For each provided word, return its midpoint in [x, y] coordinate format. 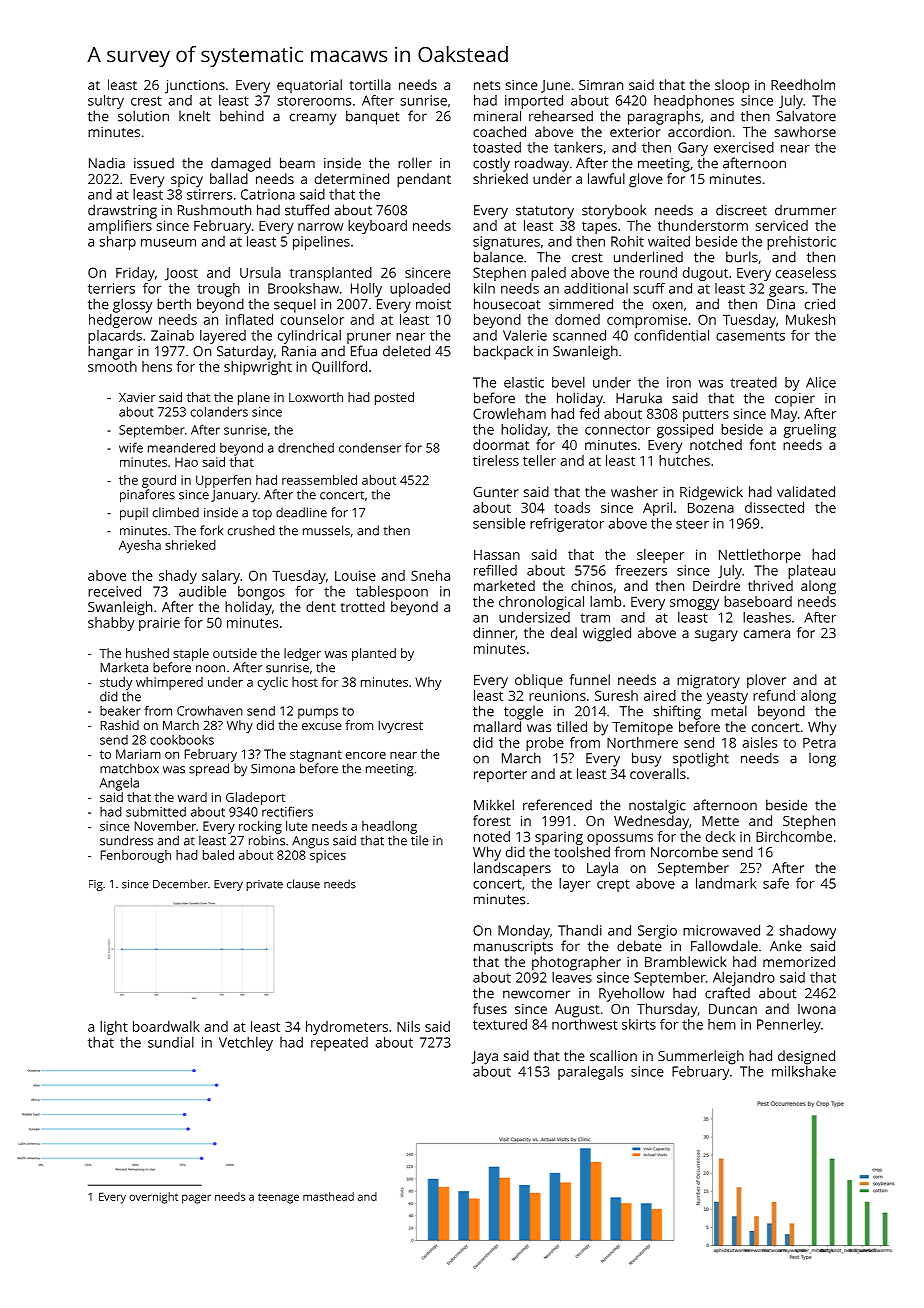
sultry [106, 102]
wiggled [607, 634]
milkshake [804, 1071]
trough [218, 290]
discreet [741, 210]
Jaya [485, 1058]
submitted [156, 812]
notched [716, 444]
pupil [134, 514]
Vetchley [246, 1044]
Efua [364, 351]
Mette [720, 821]
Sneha [430, 575]
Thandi [580, 930]
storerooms [314, 101]
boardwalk [166, 1026]
